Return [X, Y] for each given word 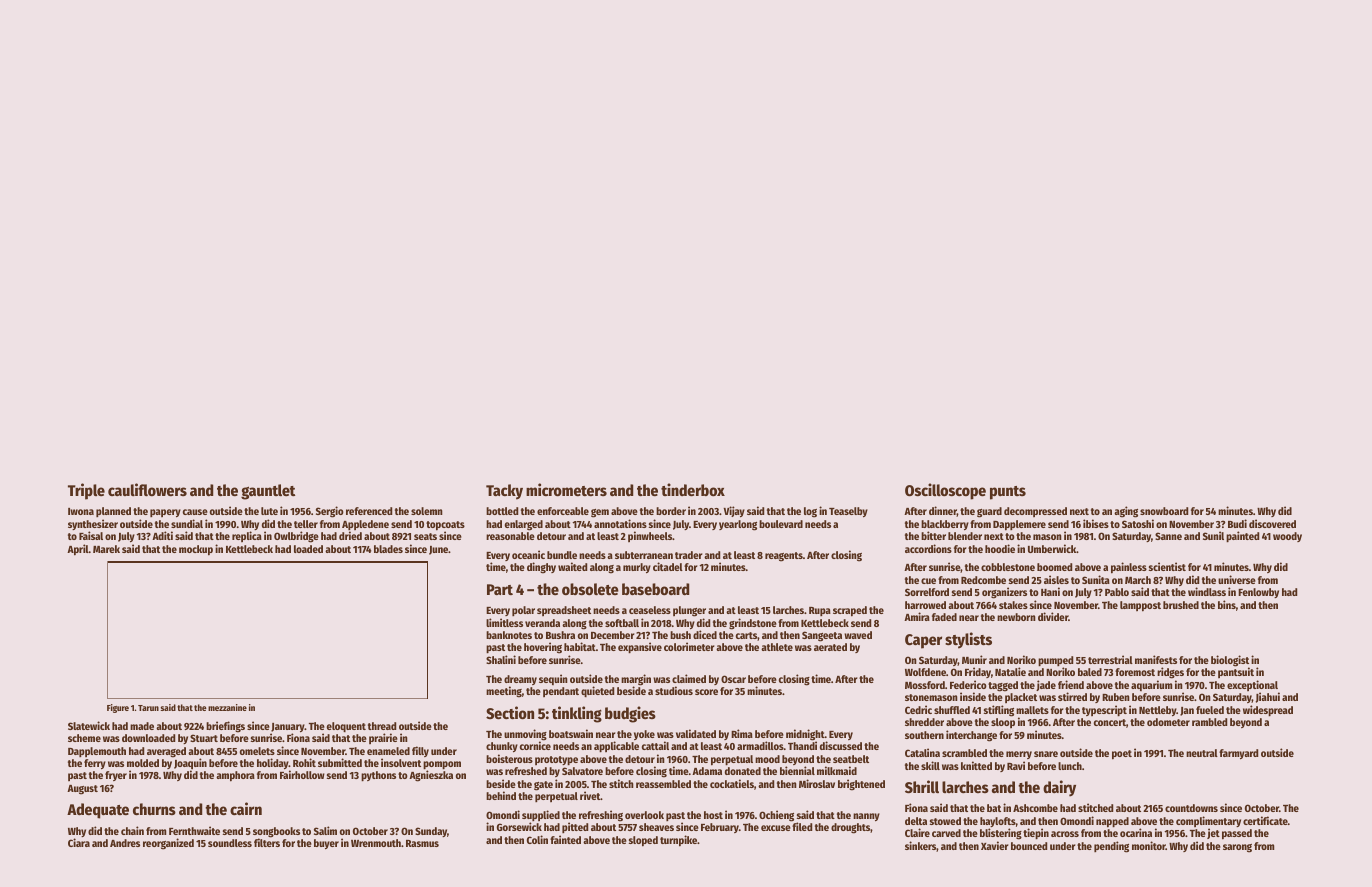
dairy [1059, 788]
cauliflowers [147, 489]
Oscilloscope [945, 491]
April [78, 550]
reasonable [510, 536]
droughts [850, 828]
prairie [383, 738]
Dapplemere [1019, 525]
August [82, 790]
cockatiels [732, 783]
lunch [1070, 766]
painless [1129, 568]
